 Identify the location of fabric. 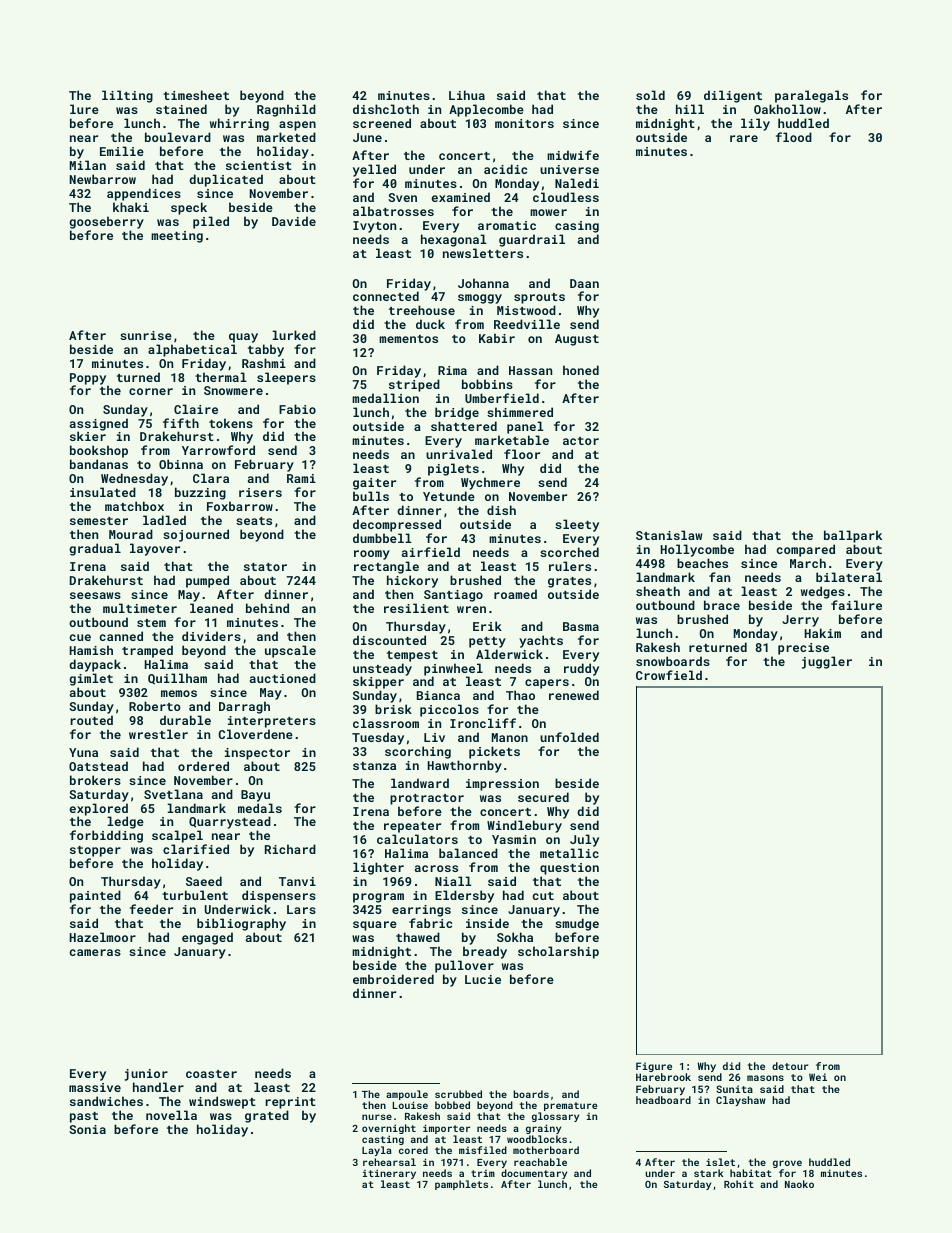
(430, 923).
